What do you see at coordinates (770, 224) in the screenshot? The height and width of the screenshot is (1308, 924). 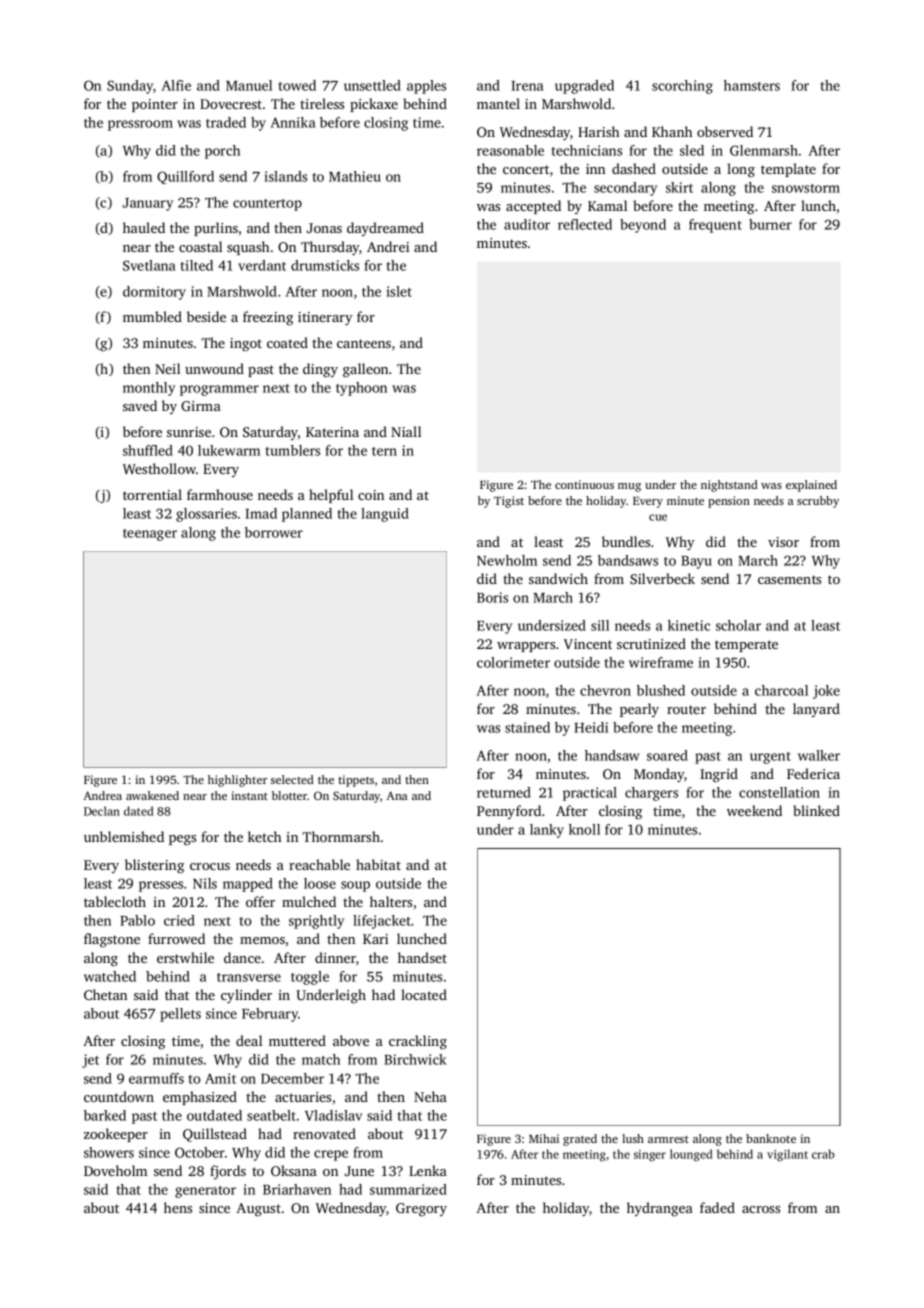 I see `burner` at bounding box center [770, 224].
